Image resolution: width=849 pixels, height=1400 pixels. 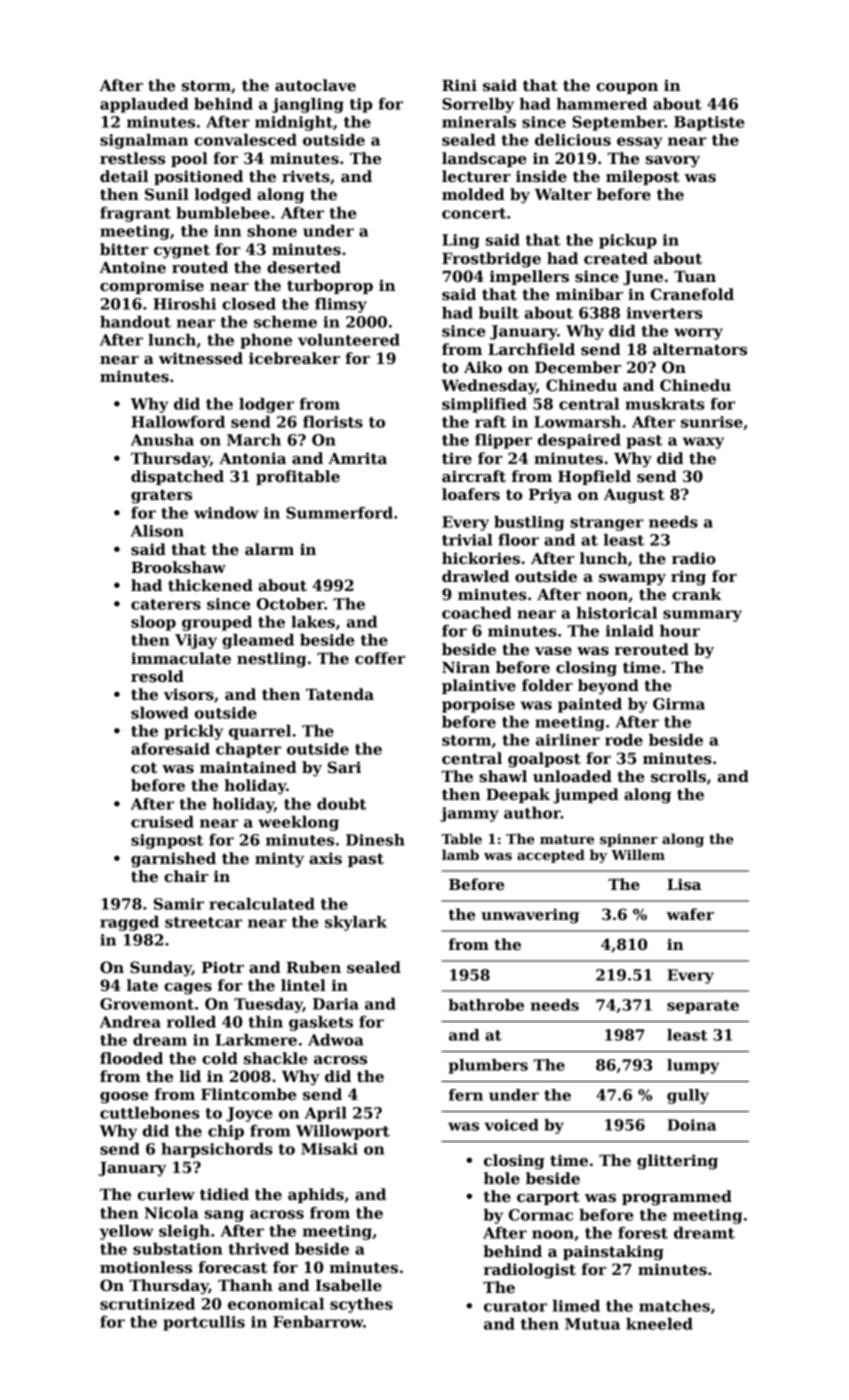 I want to click on cuttlebones, so click(x=150, y=1113).
